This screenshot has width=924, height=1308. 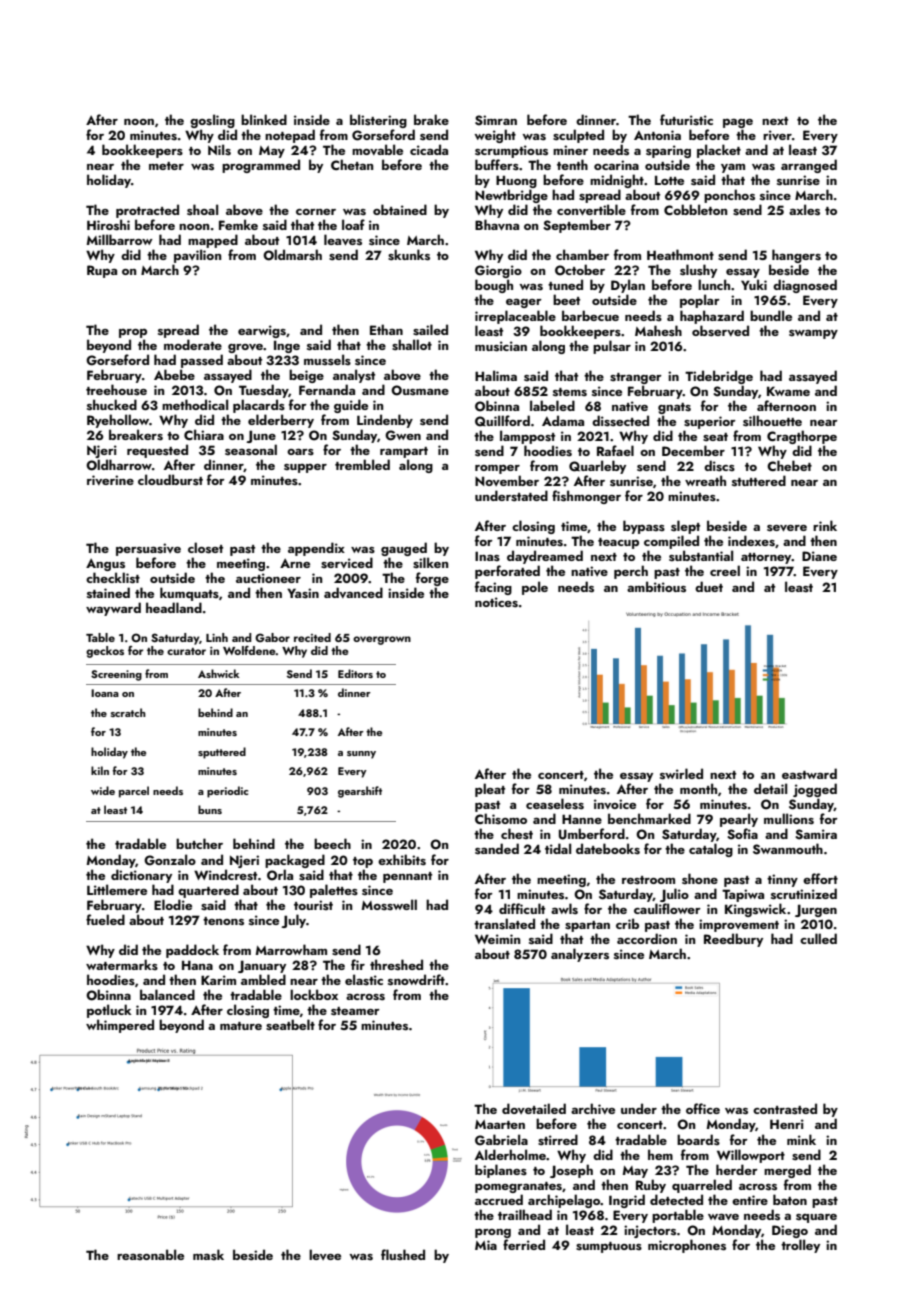 I want to click on Littlemere, so click(x=117, y=889).
